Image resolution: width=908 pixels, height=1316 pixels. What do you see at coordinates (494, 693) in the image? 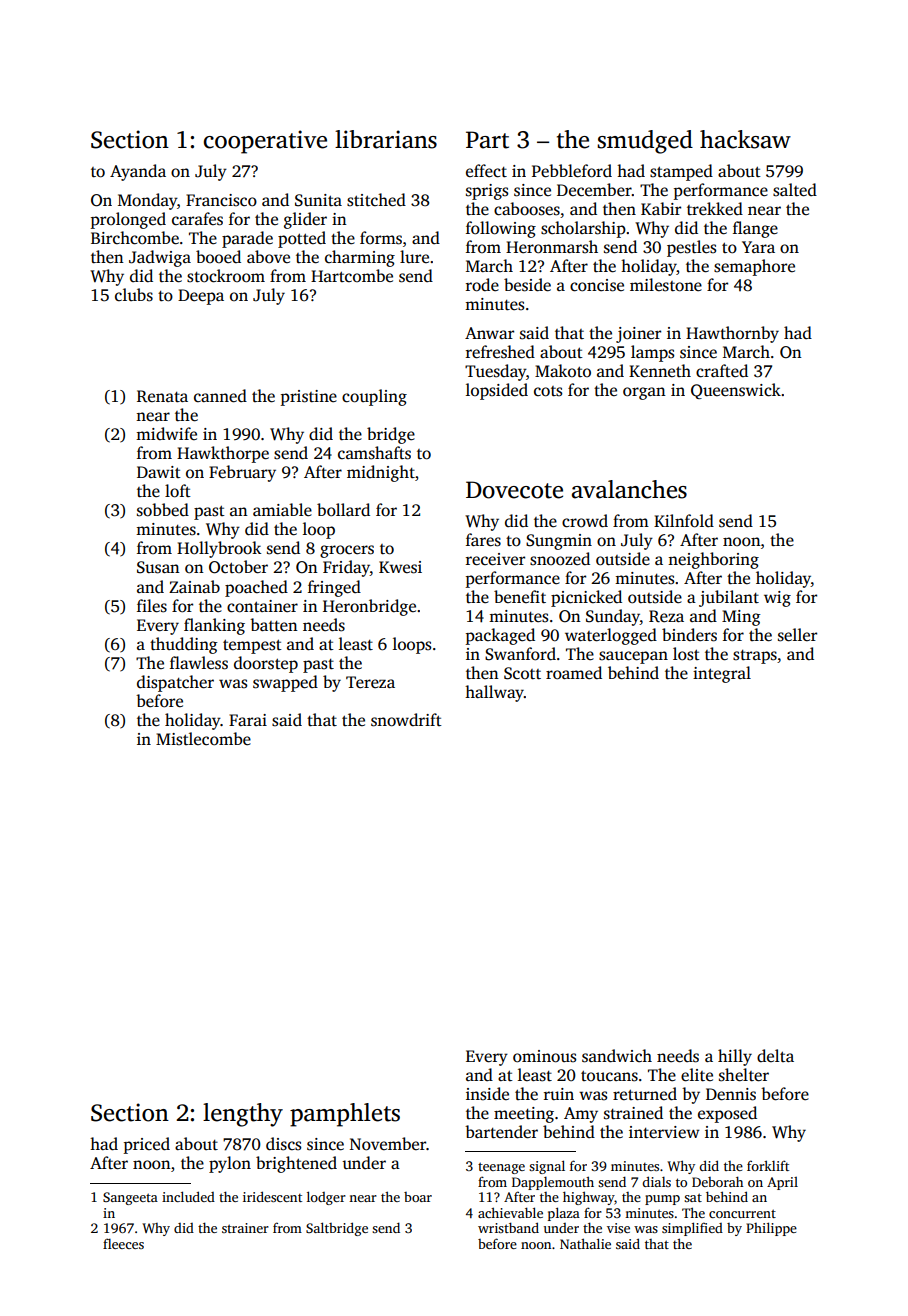
I see `hallway` at bounding box center [494, 693].
